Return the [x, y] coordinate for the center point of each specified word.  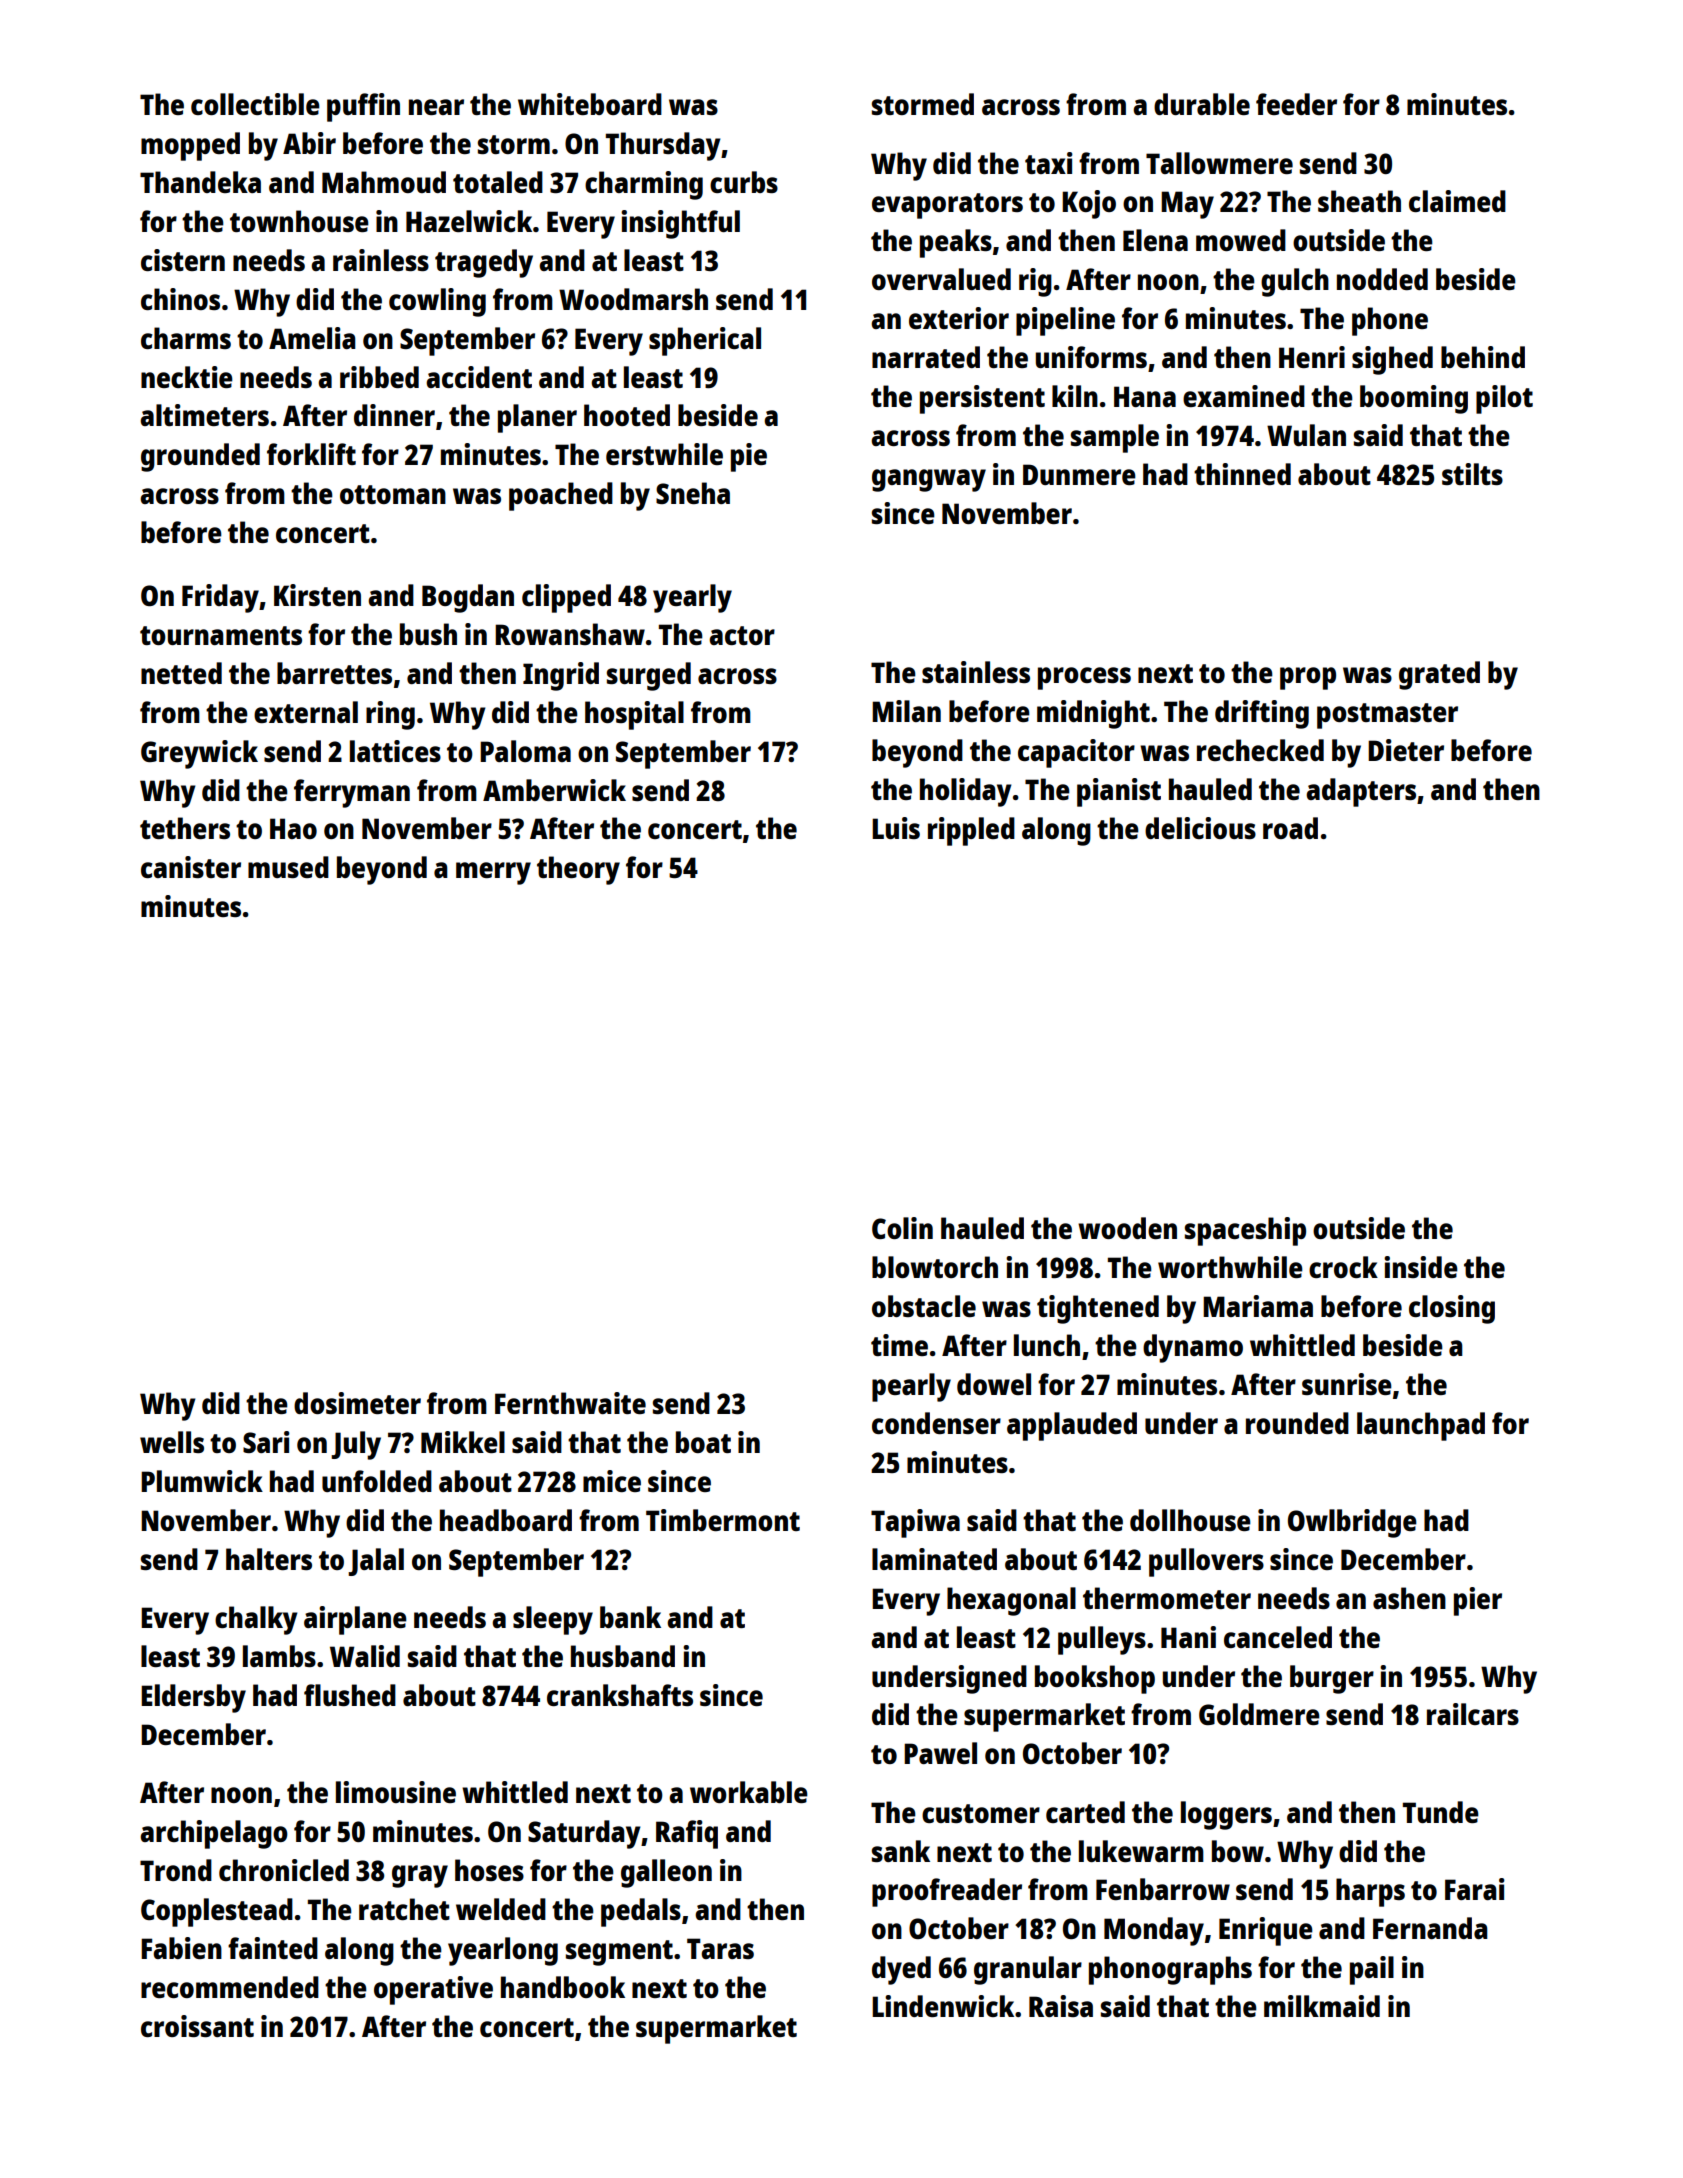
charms [186, 338]
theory [578, 870]
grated [1439, 675]
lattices [395, 751]
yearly [692, 598]
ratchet [404, 1909]
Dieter [1406, 750]
